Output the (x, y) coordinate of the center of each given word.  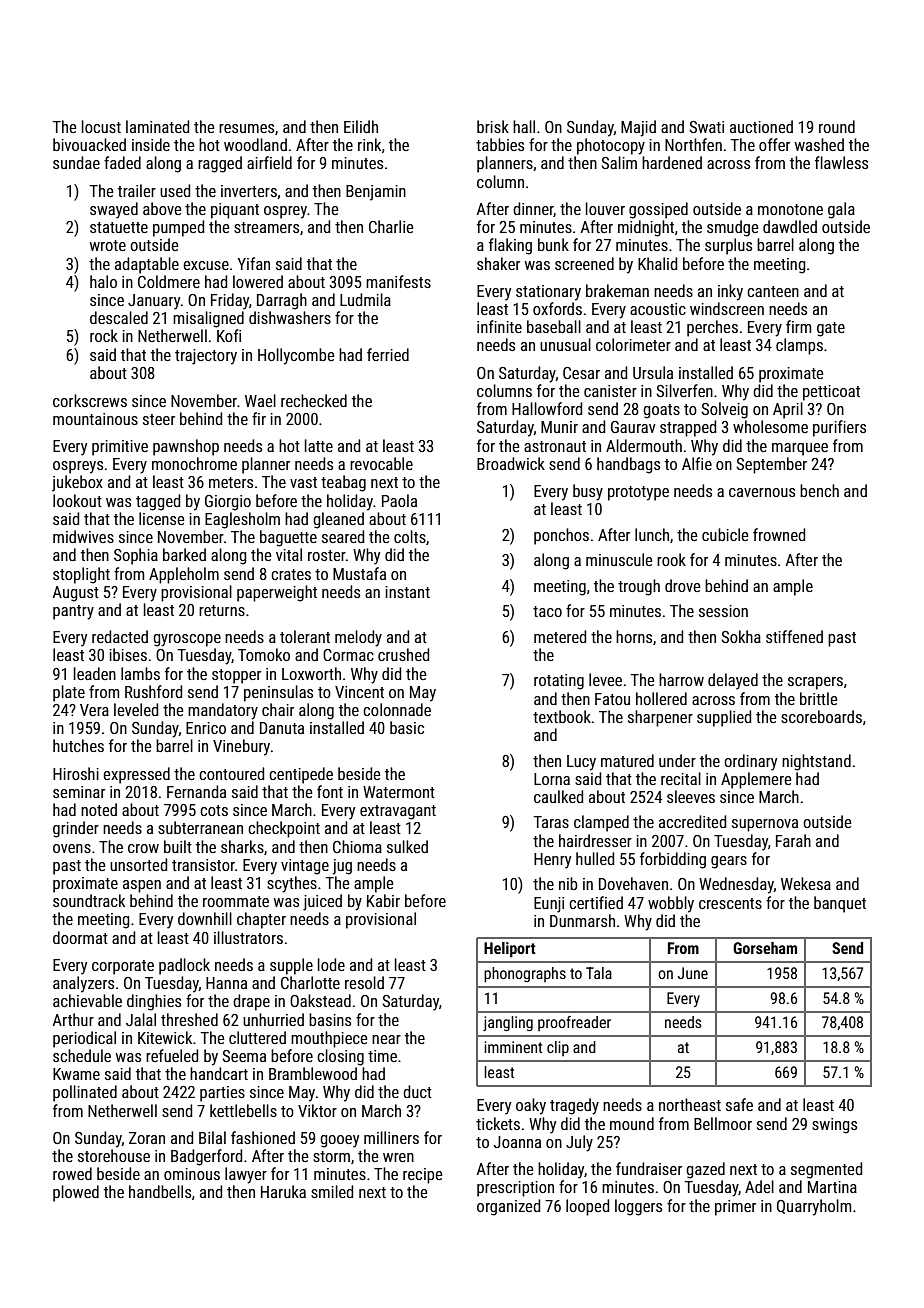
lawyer (246, 1175)
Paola (399, 500)
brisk (493, 126)
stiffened (794, 636)
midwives (83, 536)
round (837, 126)
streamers (266, 227)
